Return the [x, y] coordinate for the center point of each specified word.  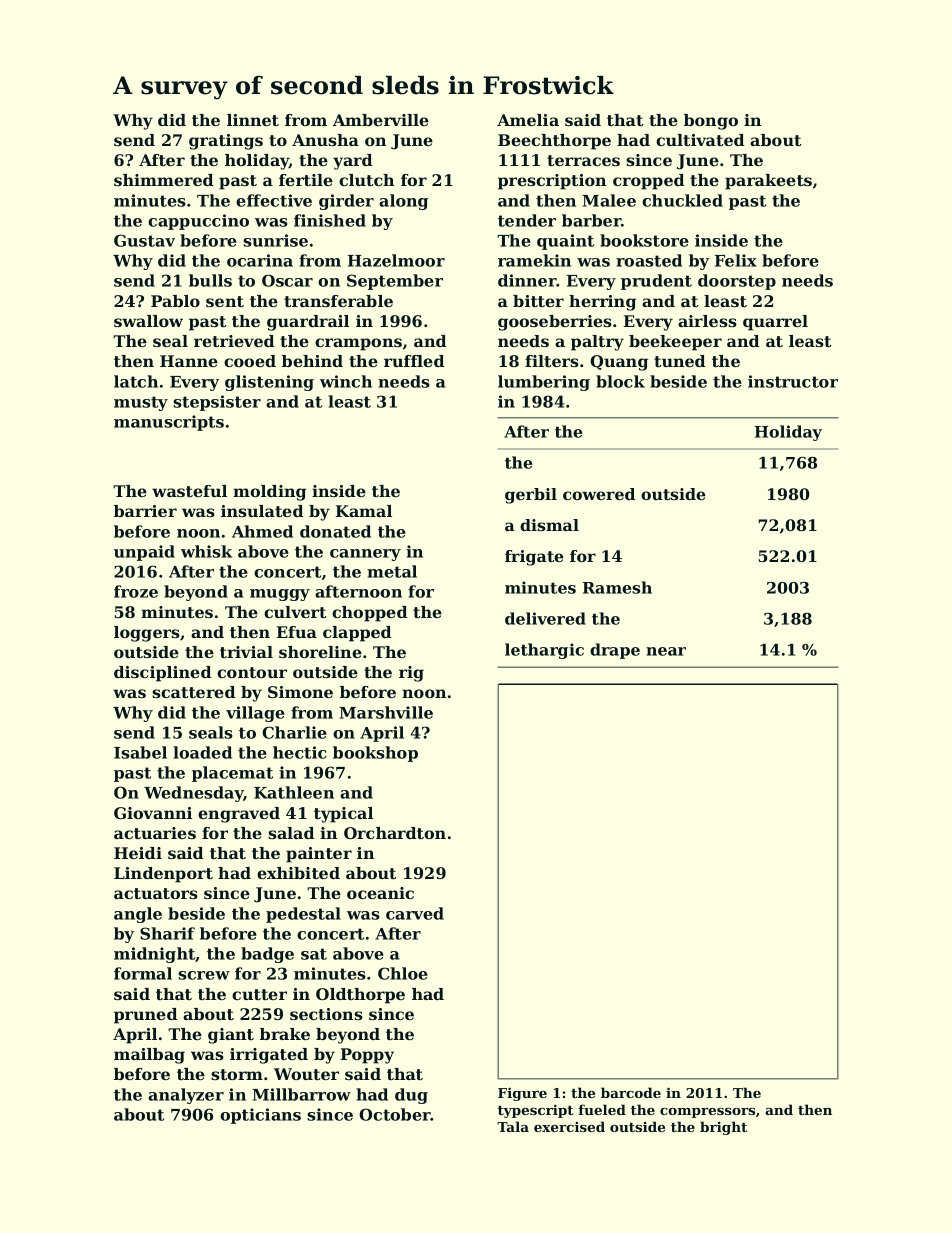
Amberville [381, 120]
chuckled [682, 200]
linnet [253, 120]
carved [415, 913]
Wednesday [194, 794]
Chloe [403, 973]
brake [285, 1034]
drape [615, 651]
